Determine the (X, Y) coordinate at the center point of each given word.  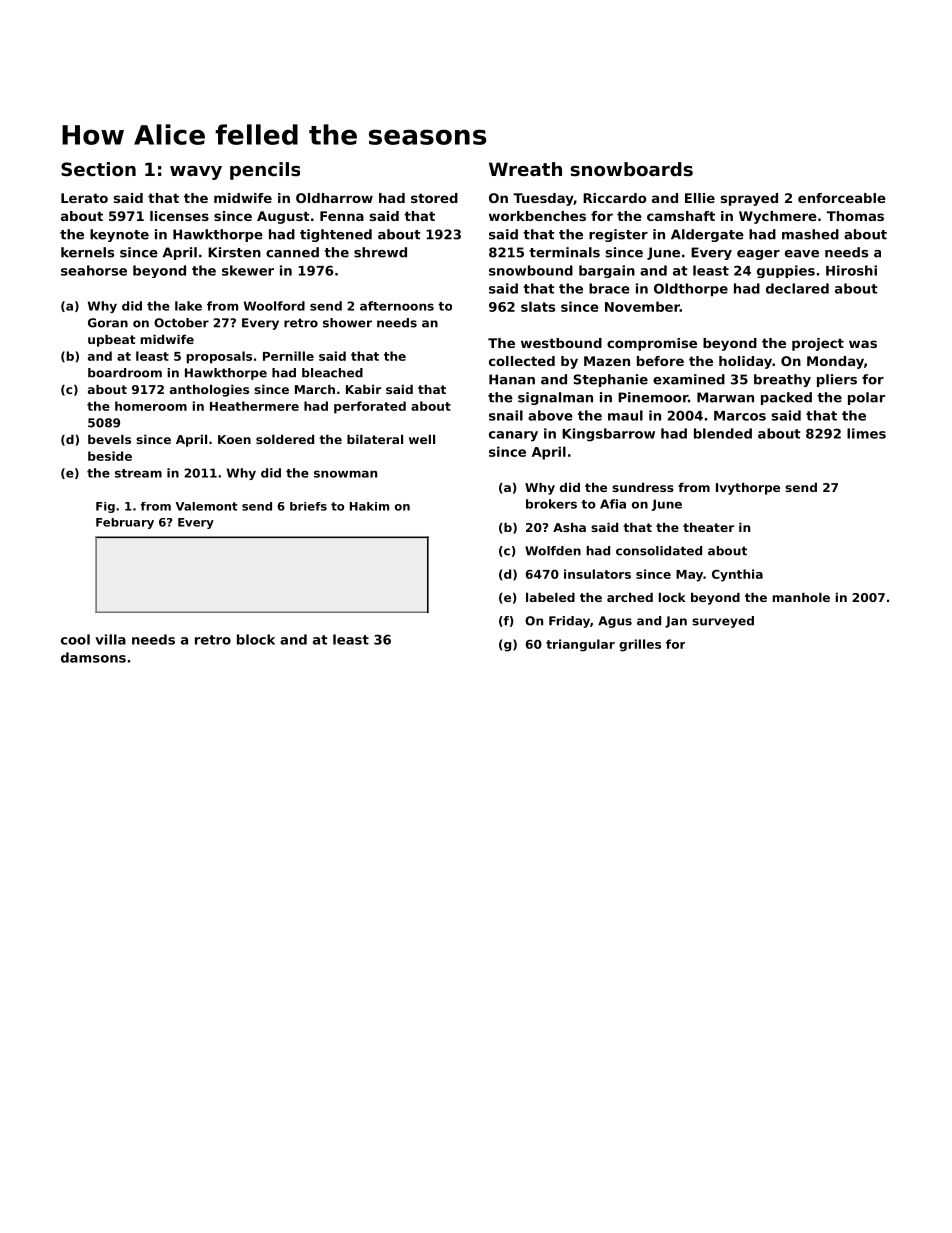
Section (98, 169)
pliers (837, 380)
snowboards (631, 169)
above (550, 415)
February (125, 523)
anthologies (209, 390)
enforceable (842, 198)
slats (538, 306)
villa (110, 639)
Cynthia (737, 575)
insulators (597, 574)
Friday (569, 622)
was (863, 344)
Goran (108, 323)
